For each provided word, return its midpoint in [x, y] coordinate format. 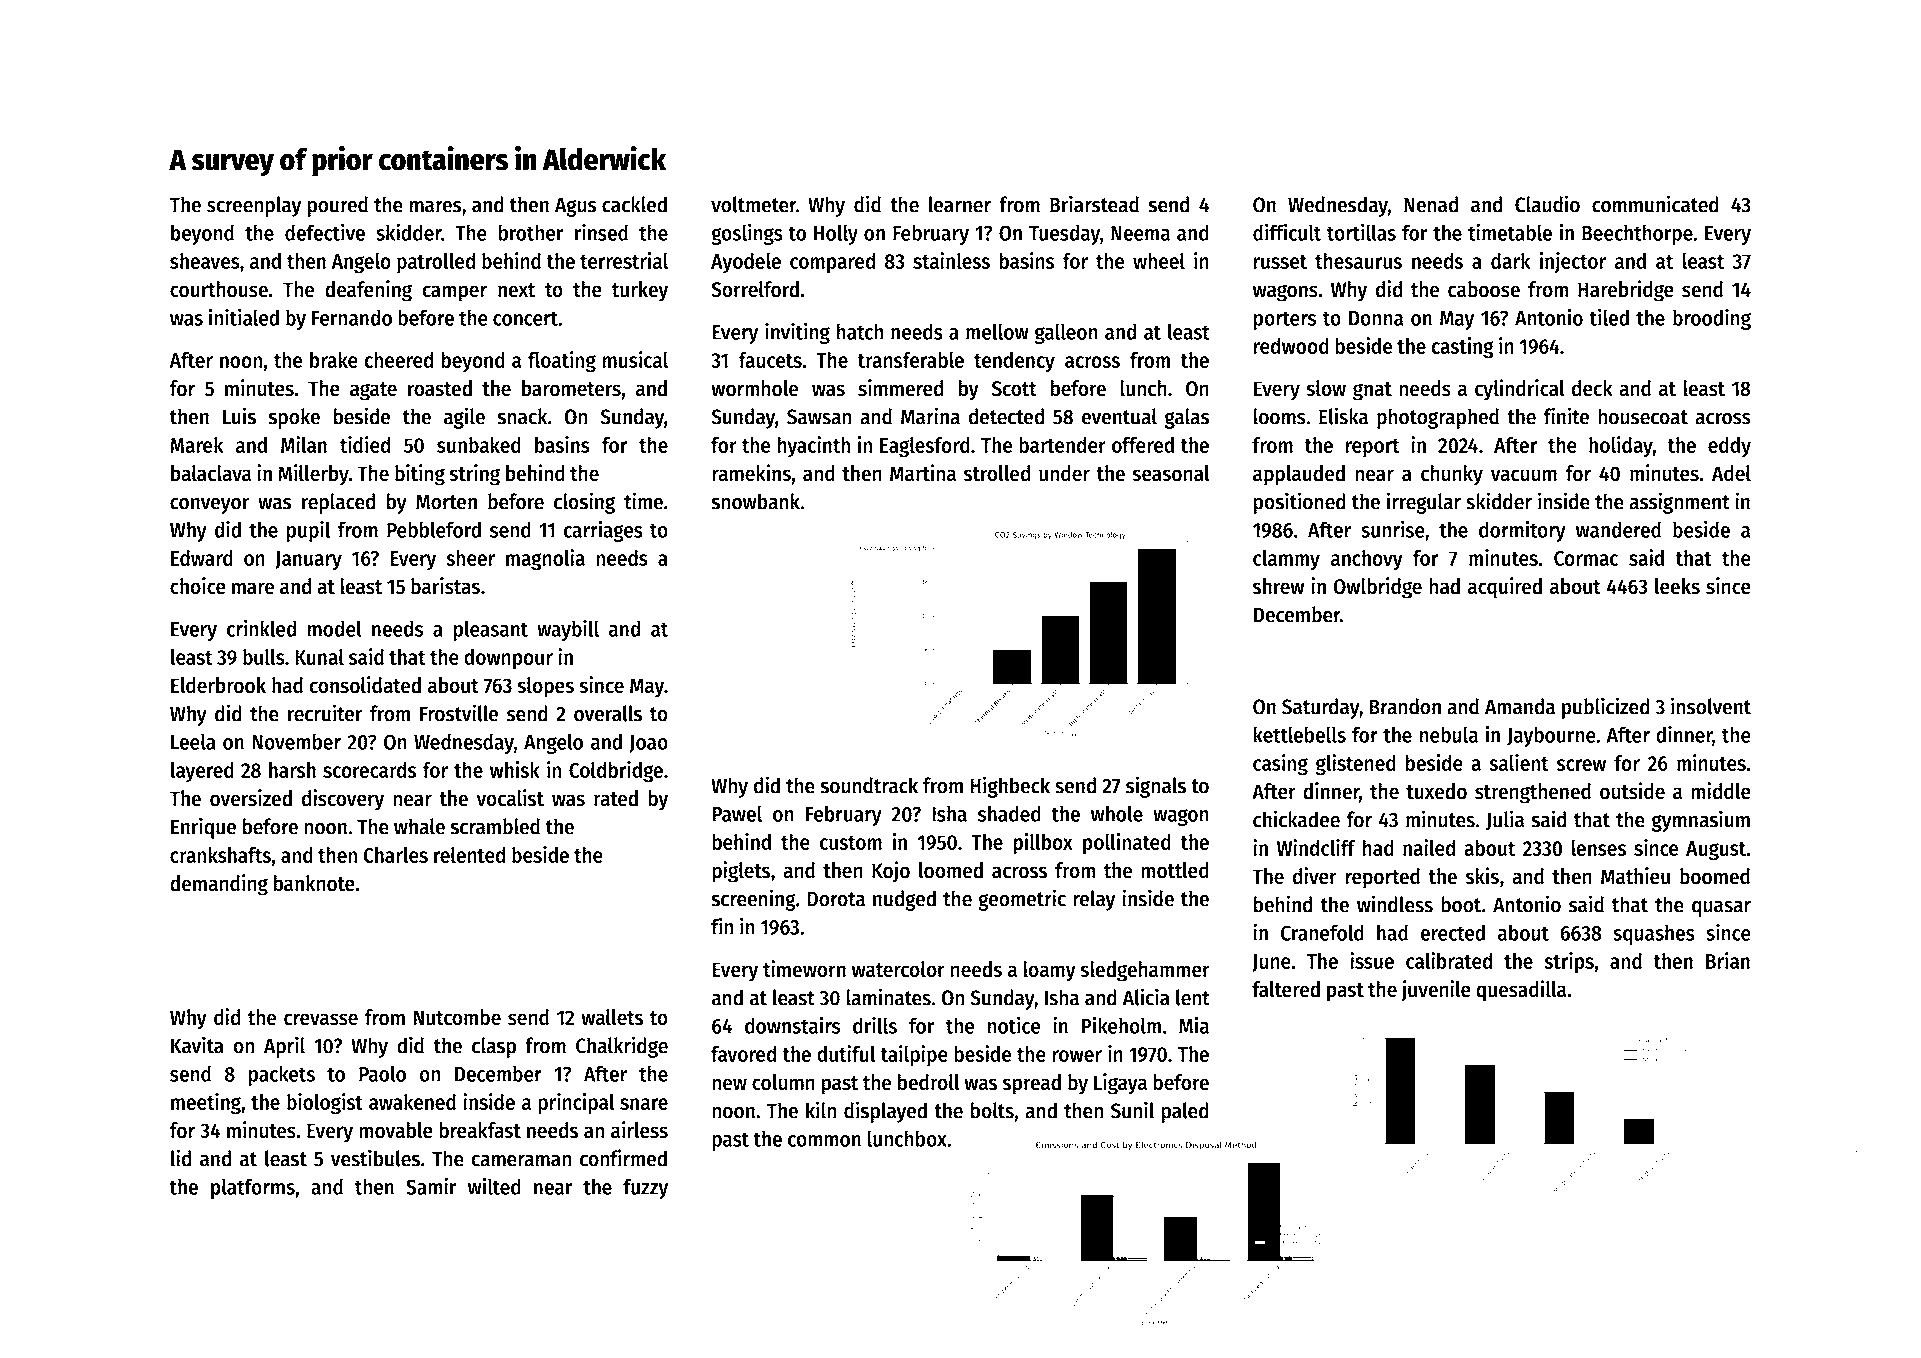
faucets [770, 360]
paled [1185, 1112]
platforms [253, 1188]
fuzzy [645, 1188]
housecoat [1643, 416]
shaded [1009, 813]
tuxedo [1436, 791]
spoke [294, 418]
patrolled [436, 263]
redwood [1291, 346]
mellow [997, 331]
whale [419, 826]
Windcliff [1316, 847]
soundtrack [869, 785]
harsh [292, 770]
